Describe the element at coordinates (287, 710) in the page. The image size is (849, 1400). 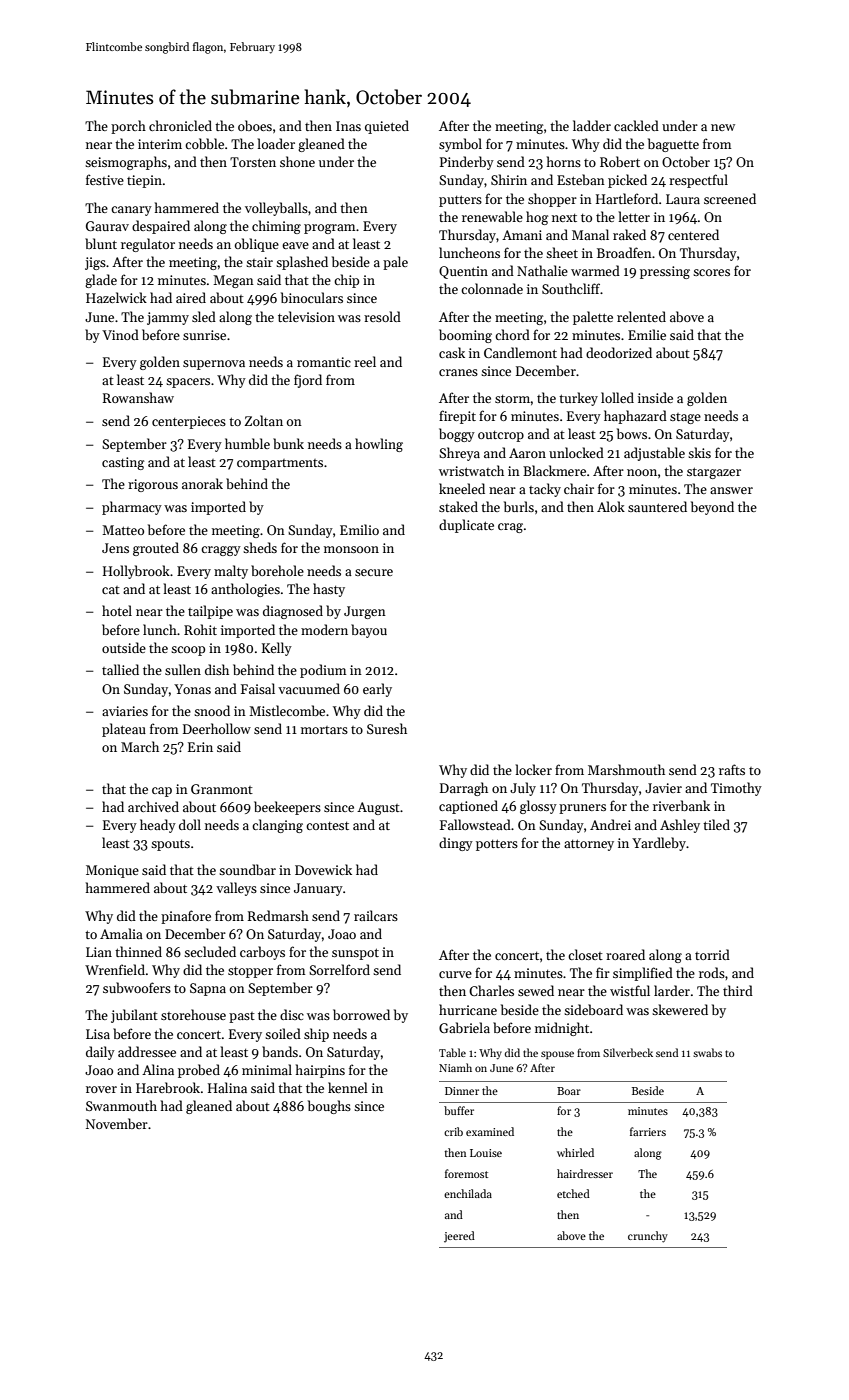
I see `Mistlecombe` at that location.
